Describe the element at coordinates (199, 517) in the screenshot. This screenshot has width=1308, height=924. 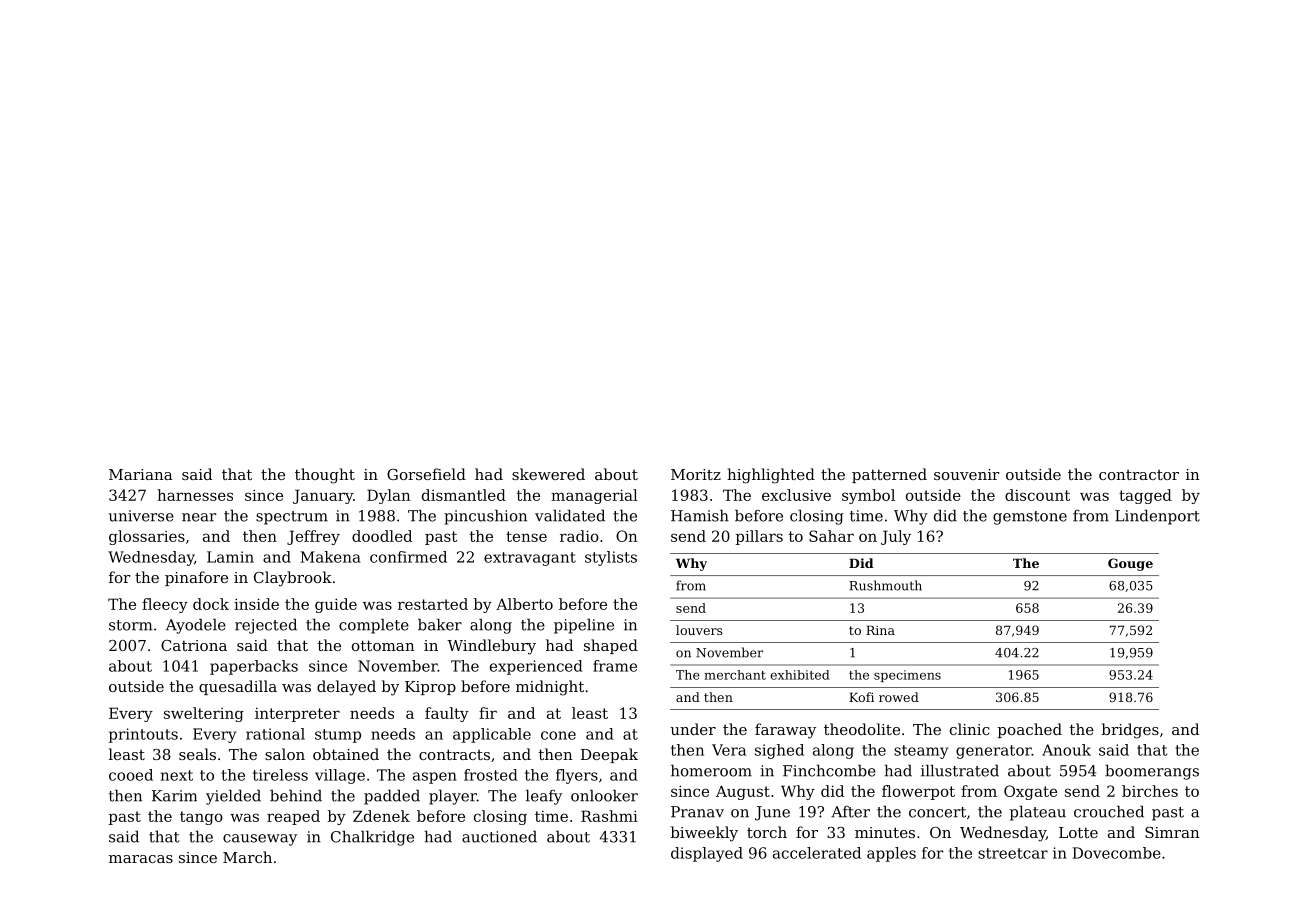
I see `near` at that location.
